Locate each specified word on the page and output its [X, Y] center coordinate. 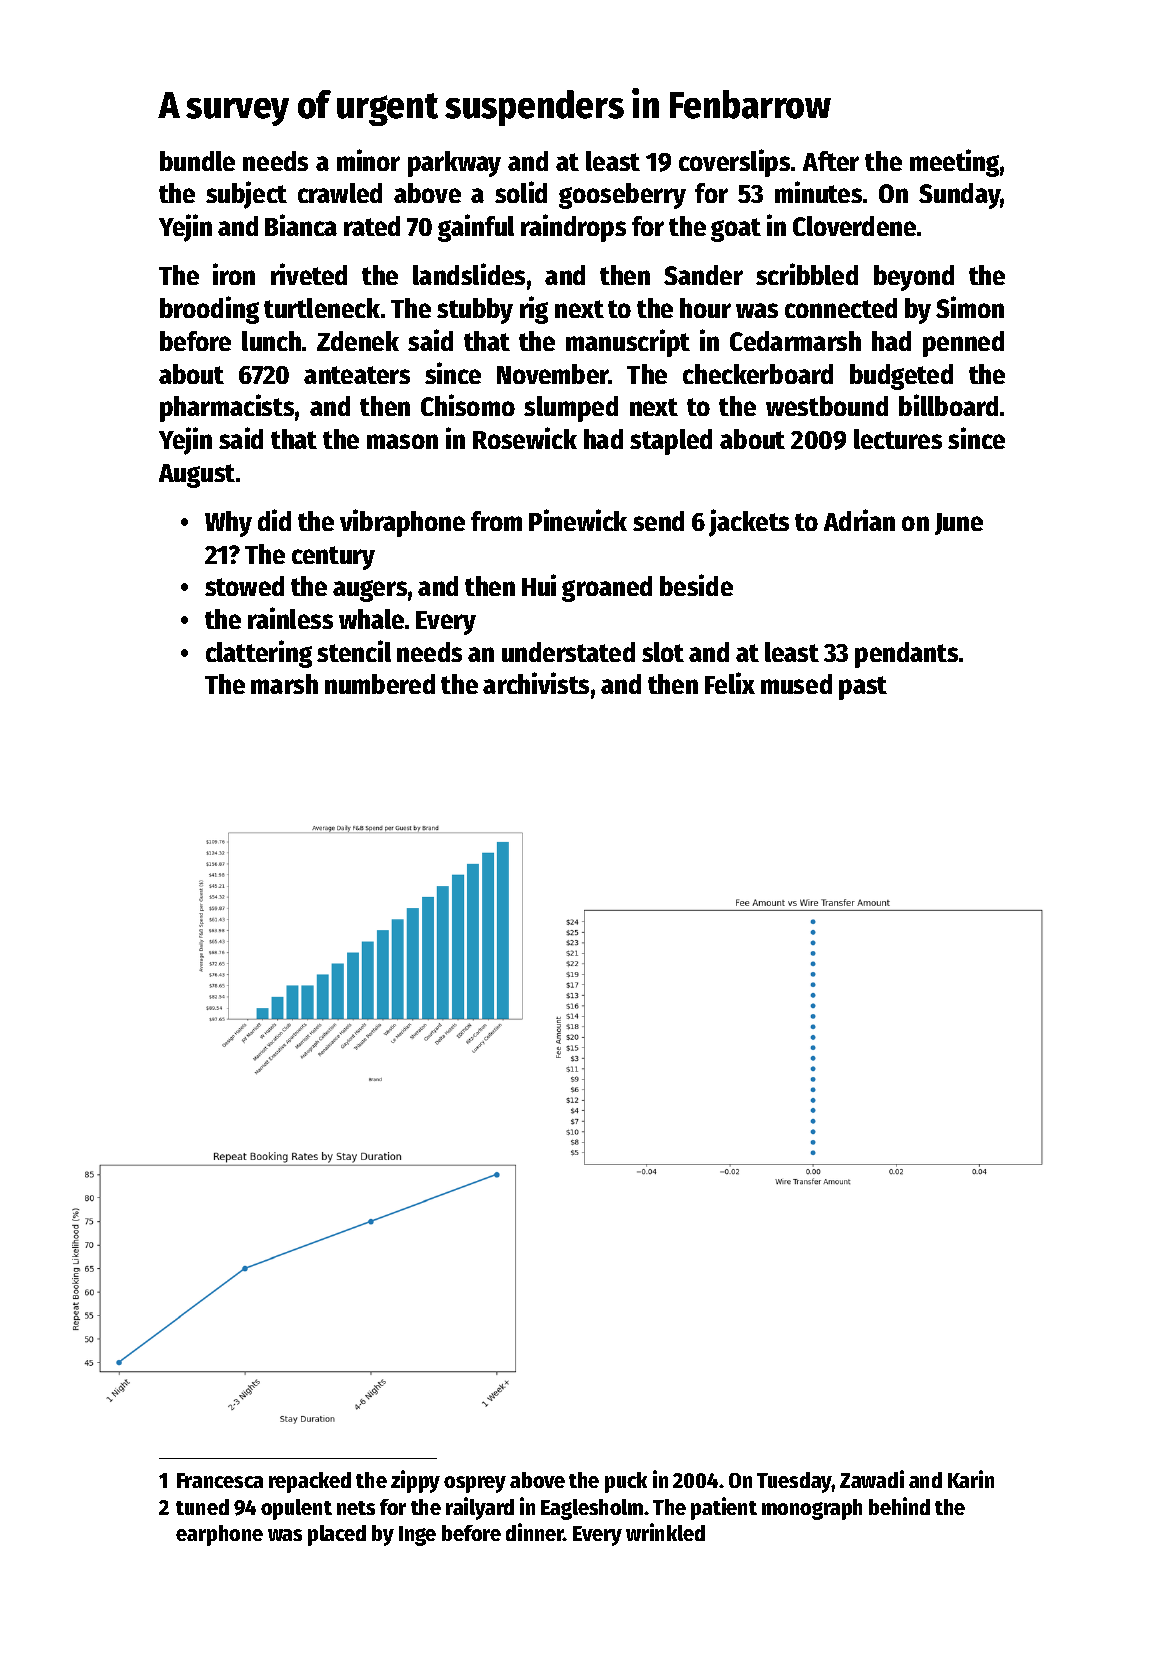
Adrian [859, 520]
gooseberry [622, 196]
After [831, 161]
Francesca [220, 1480]
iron [234, 274]
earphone [219, 1535]
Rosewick [525, 438]
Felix [730, 683]
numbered [380, 684]
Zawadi [872, 1479]
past [863, 688]
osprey [475, 1484]
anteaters [357, 375]
